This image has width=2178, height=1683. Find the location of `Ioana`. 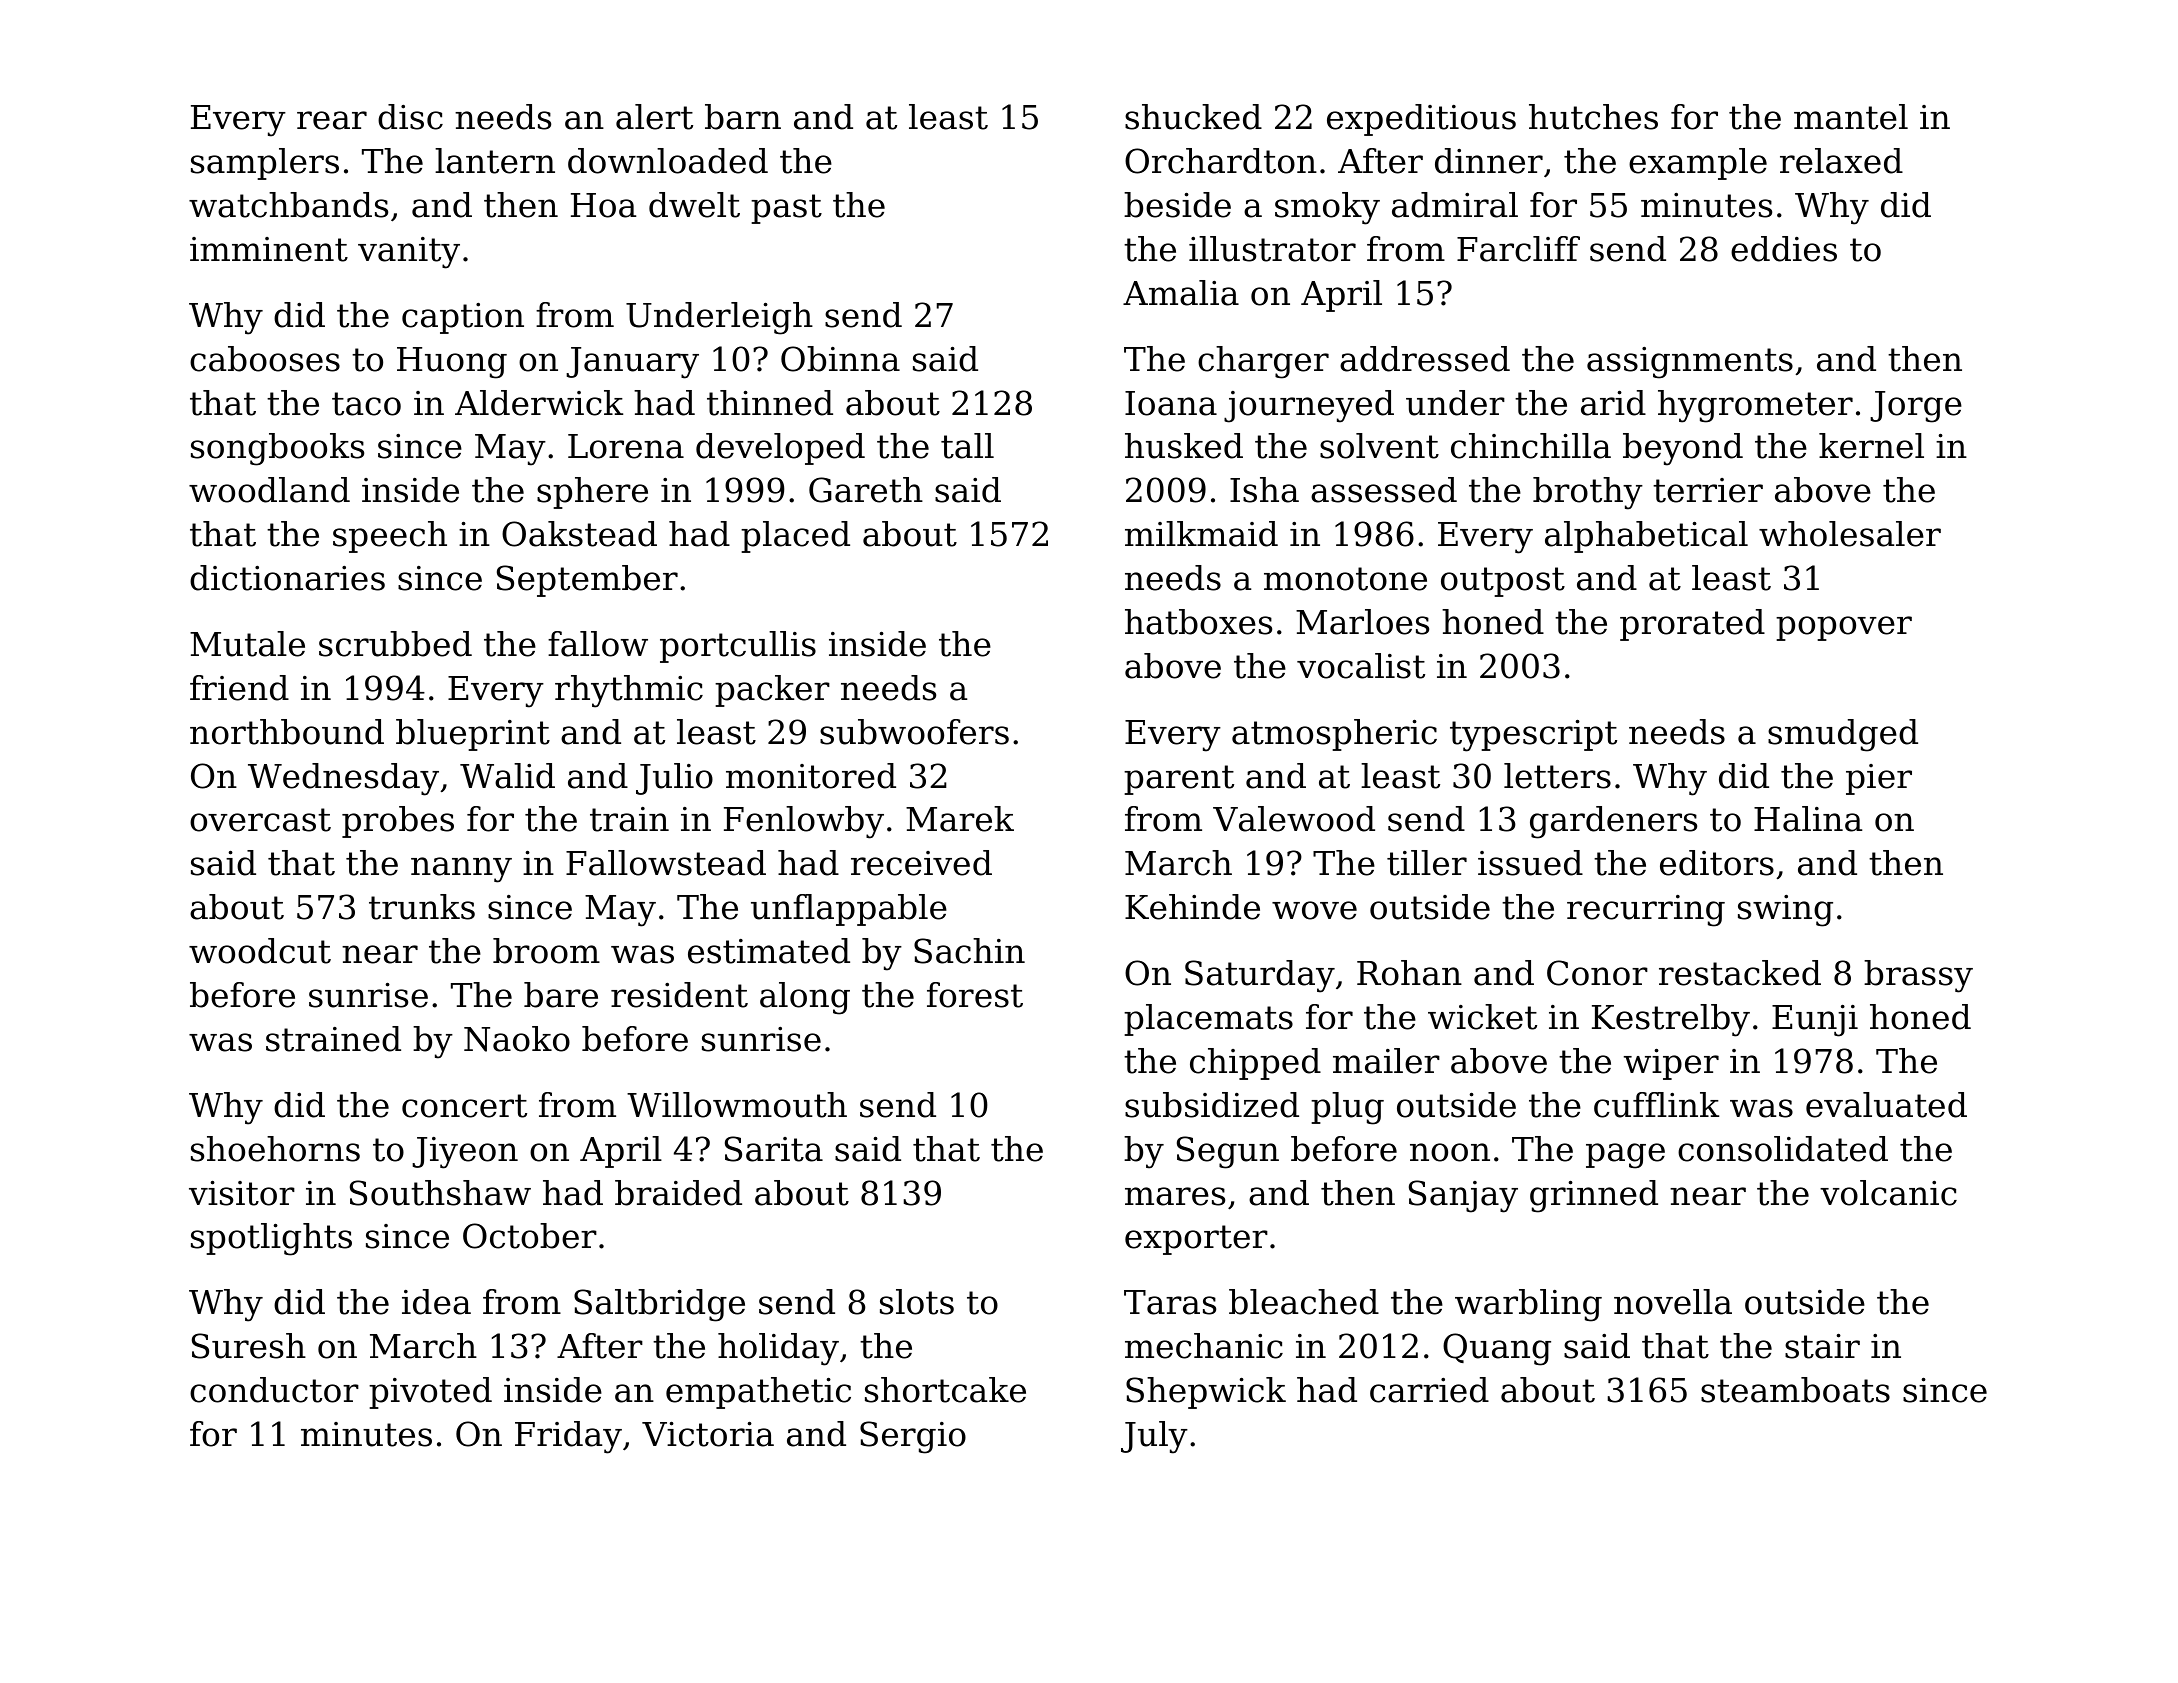

Ioana is located at coordinates (1171, 403).
